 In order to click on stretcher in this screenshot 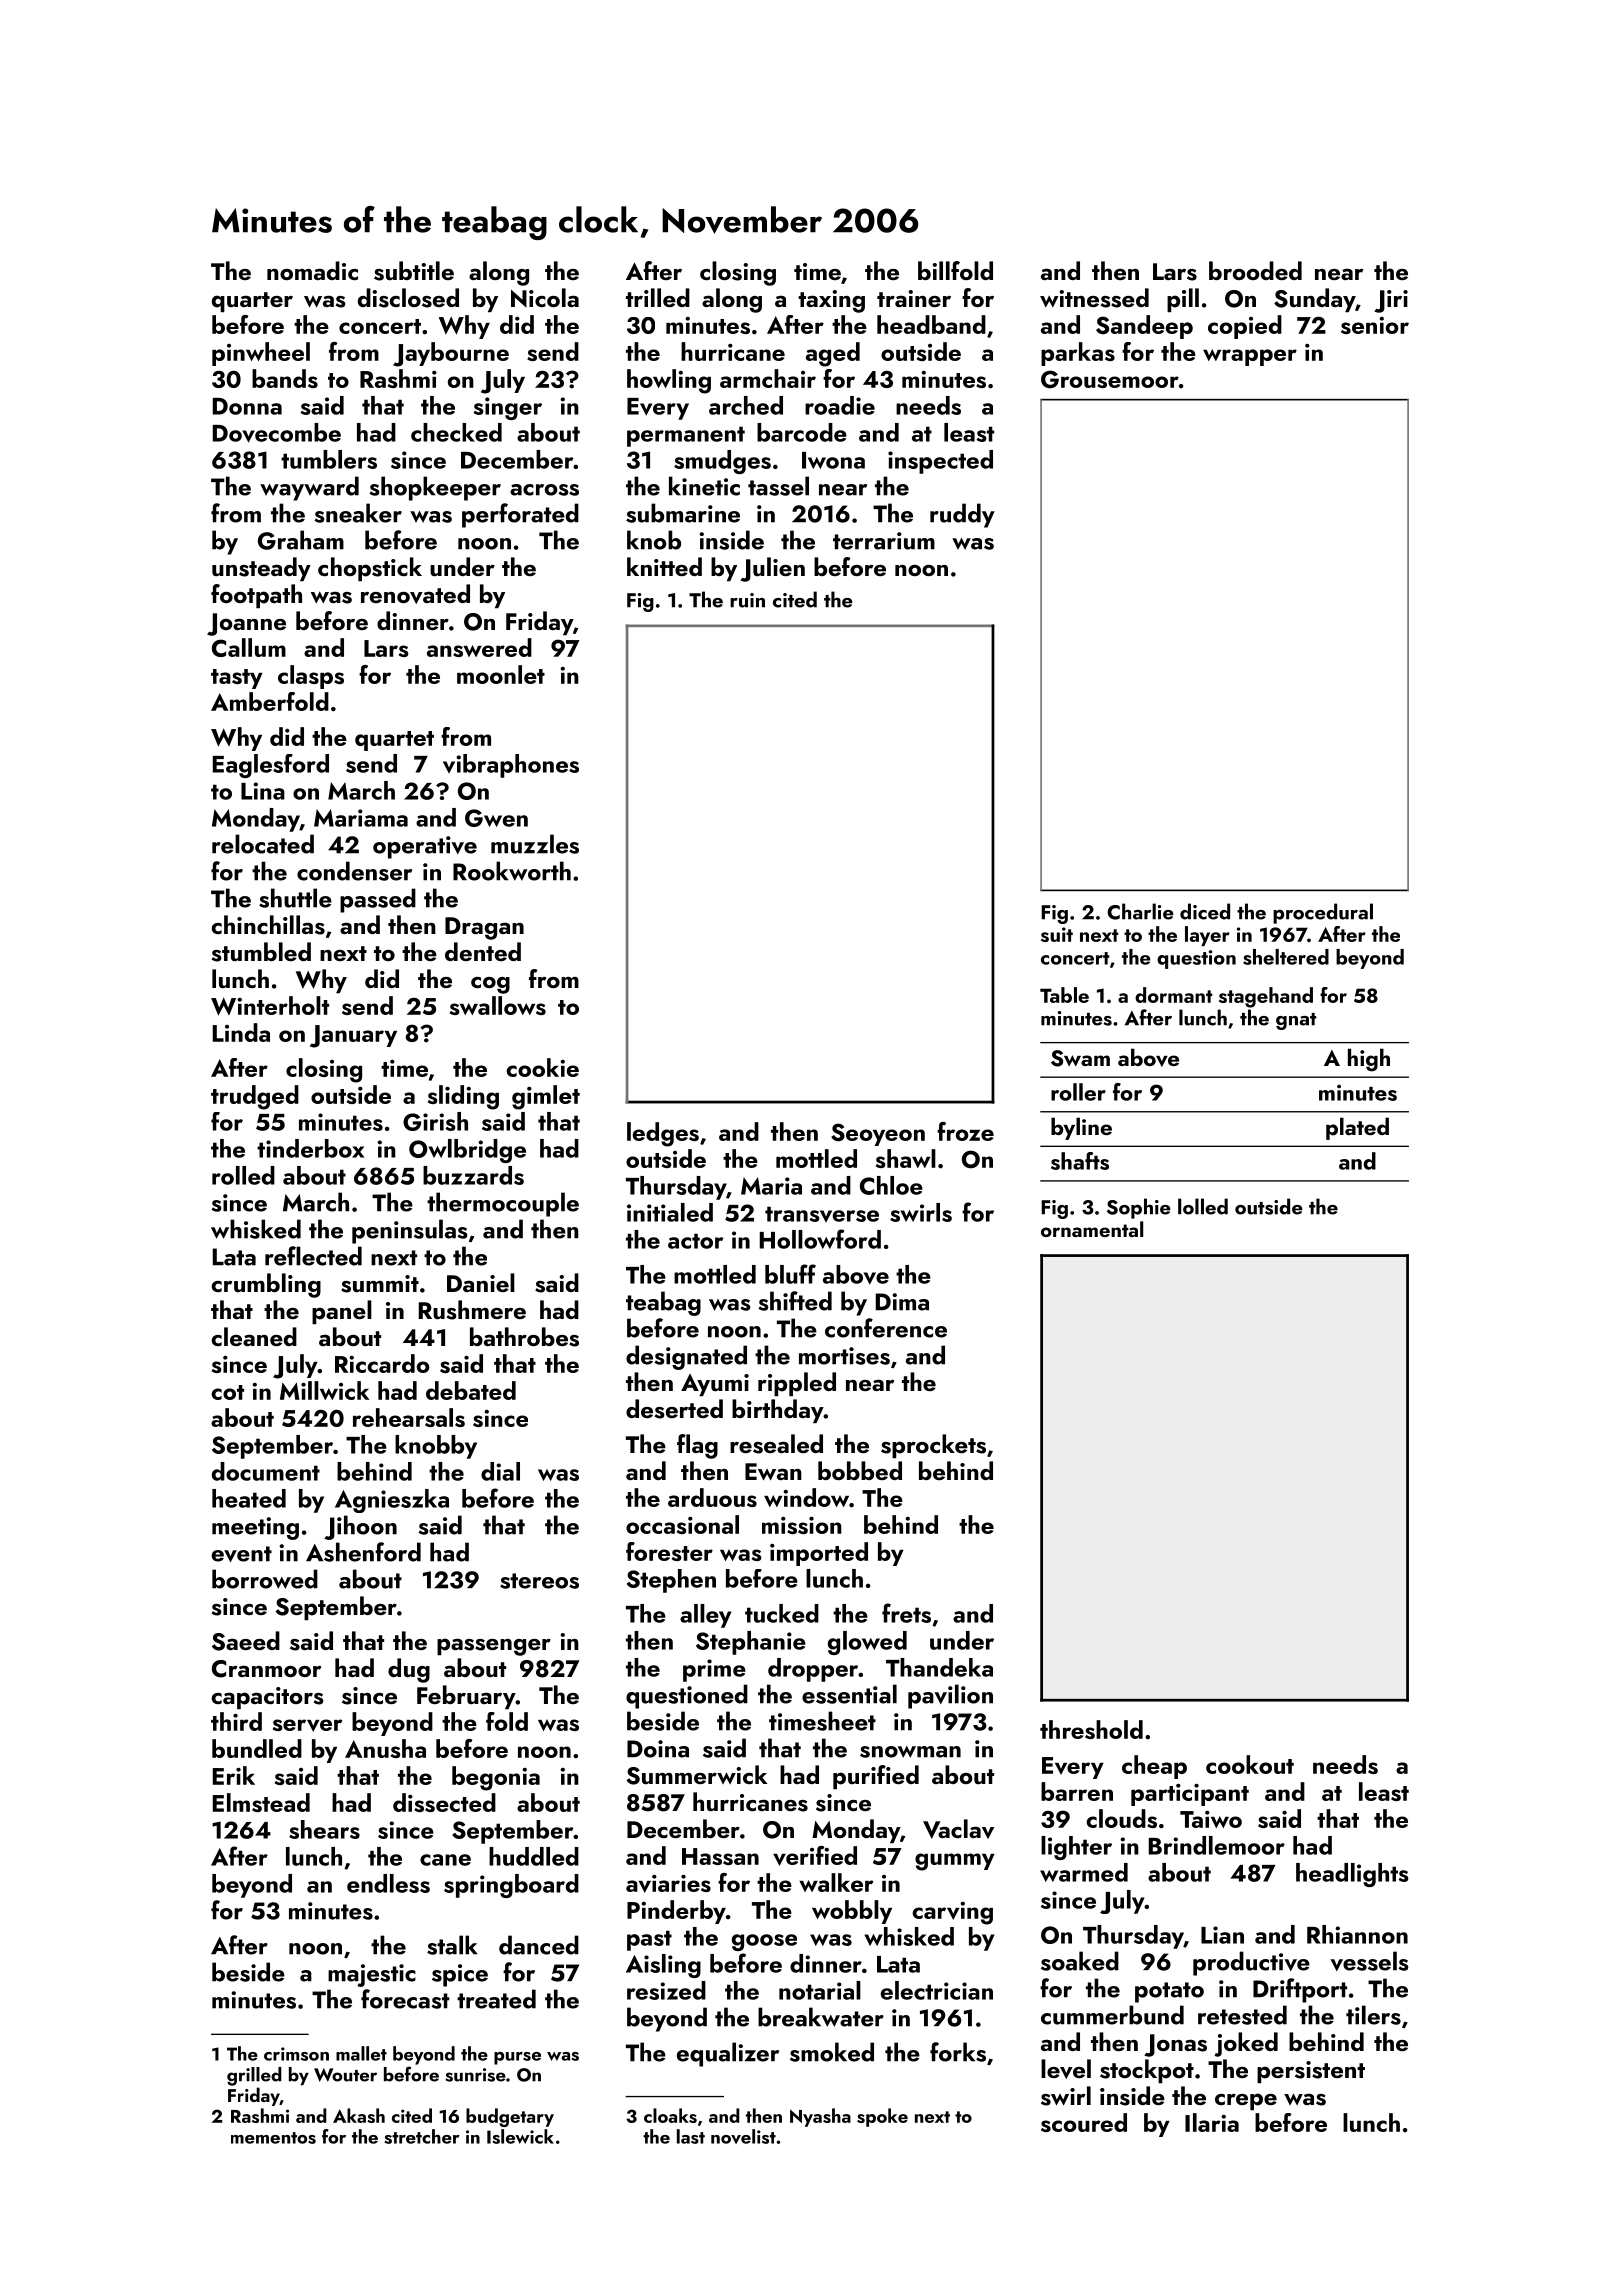, I will do `click(422, 2136)`.
